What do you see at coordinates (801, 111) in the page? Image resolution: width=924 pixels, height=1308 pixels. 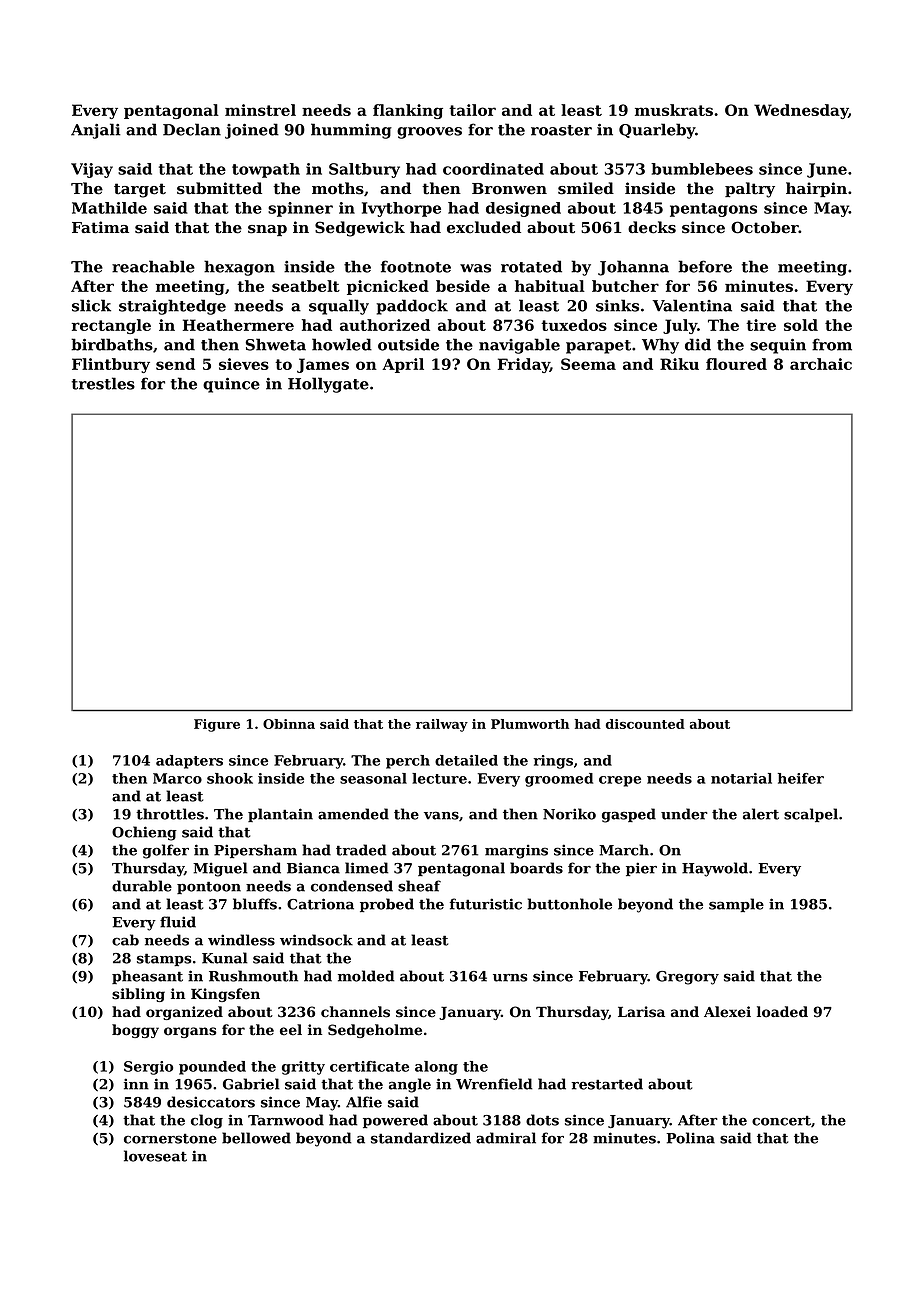 I see `Wednesday` at bounding box center [801, 111].
